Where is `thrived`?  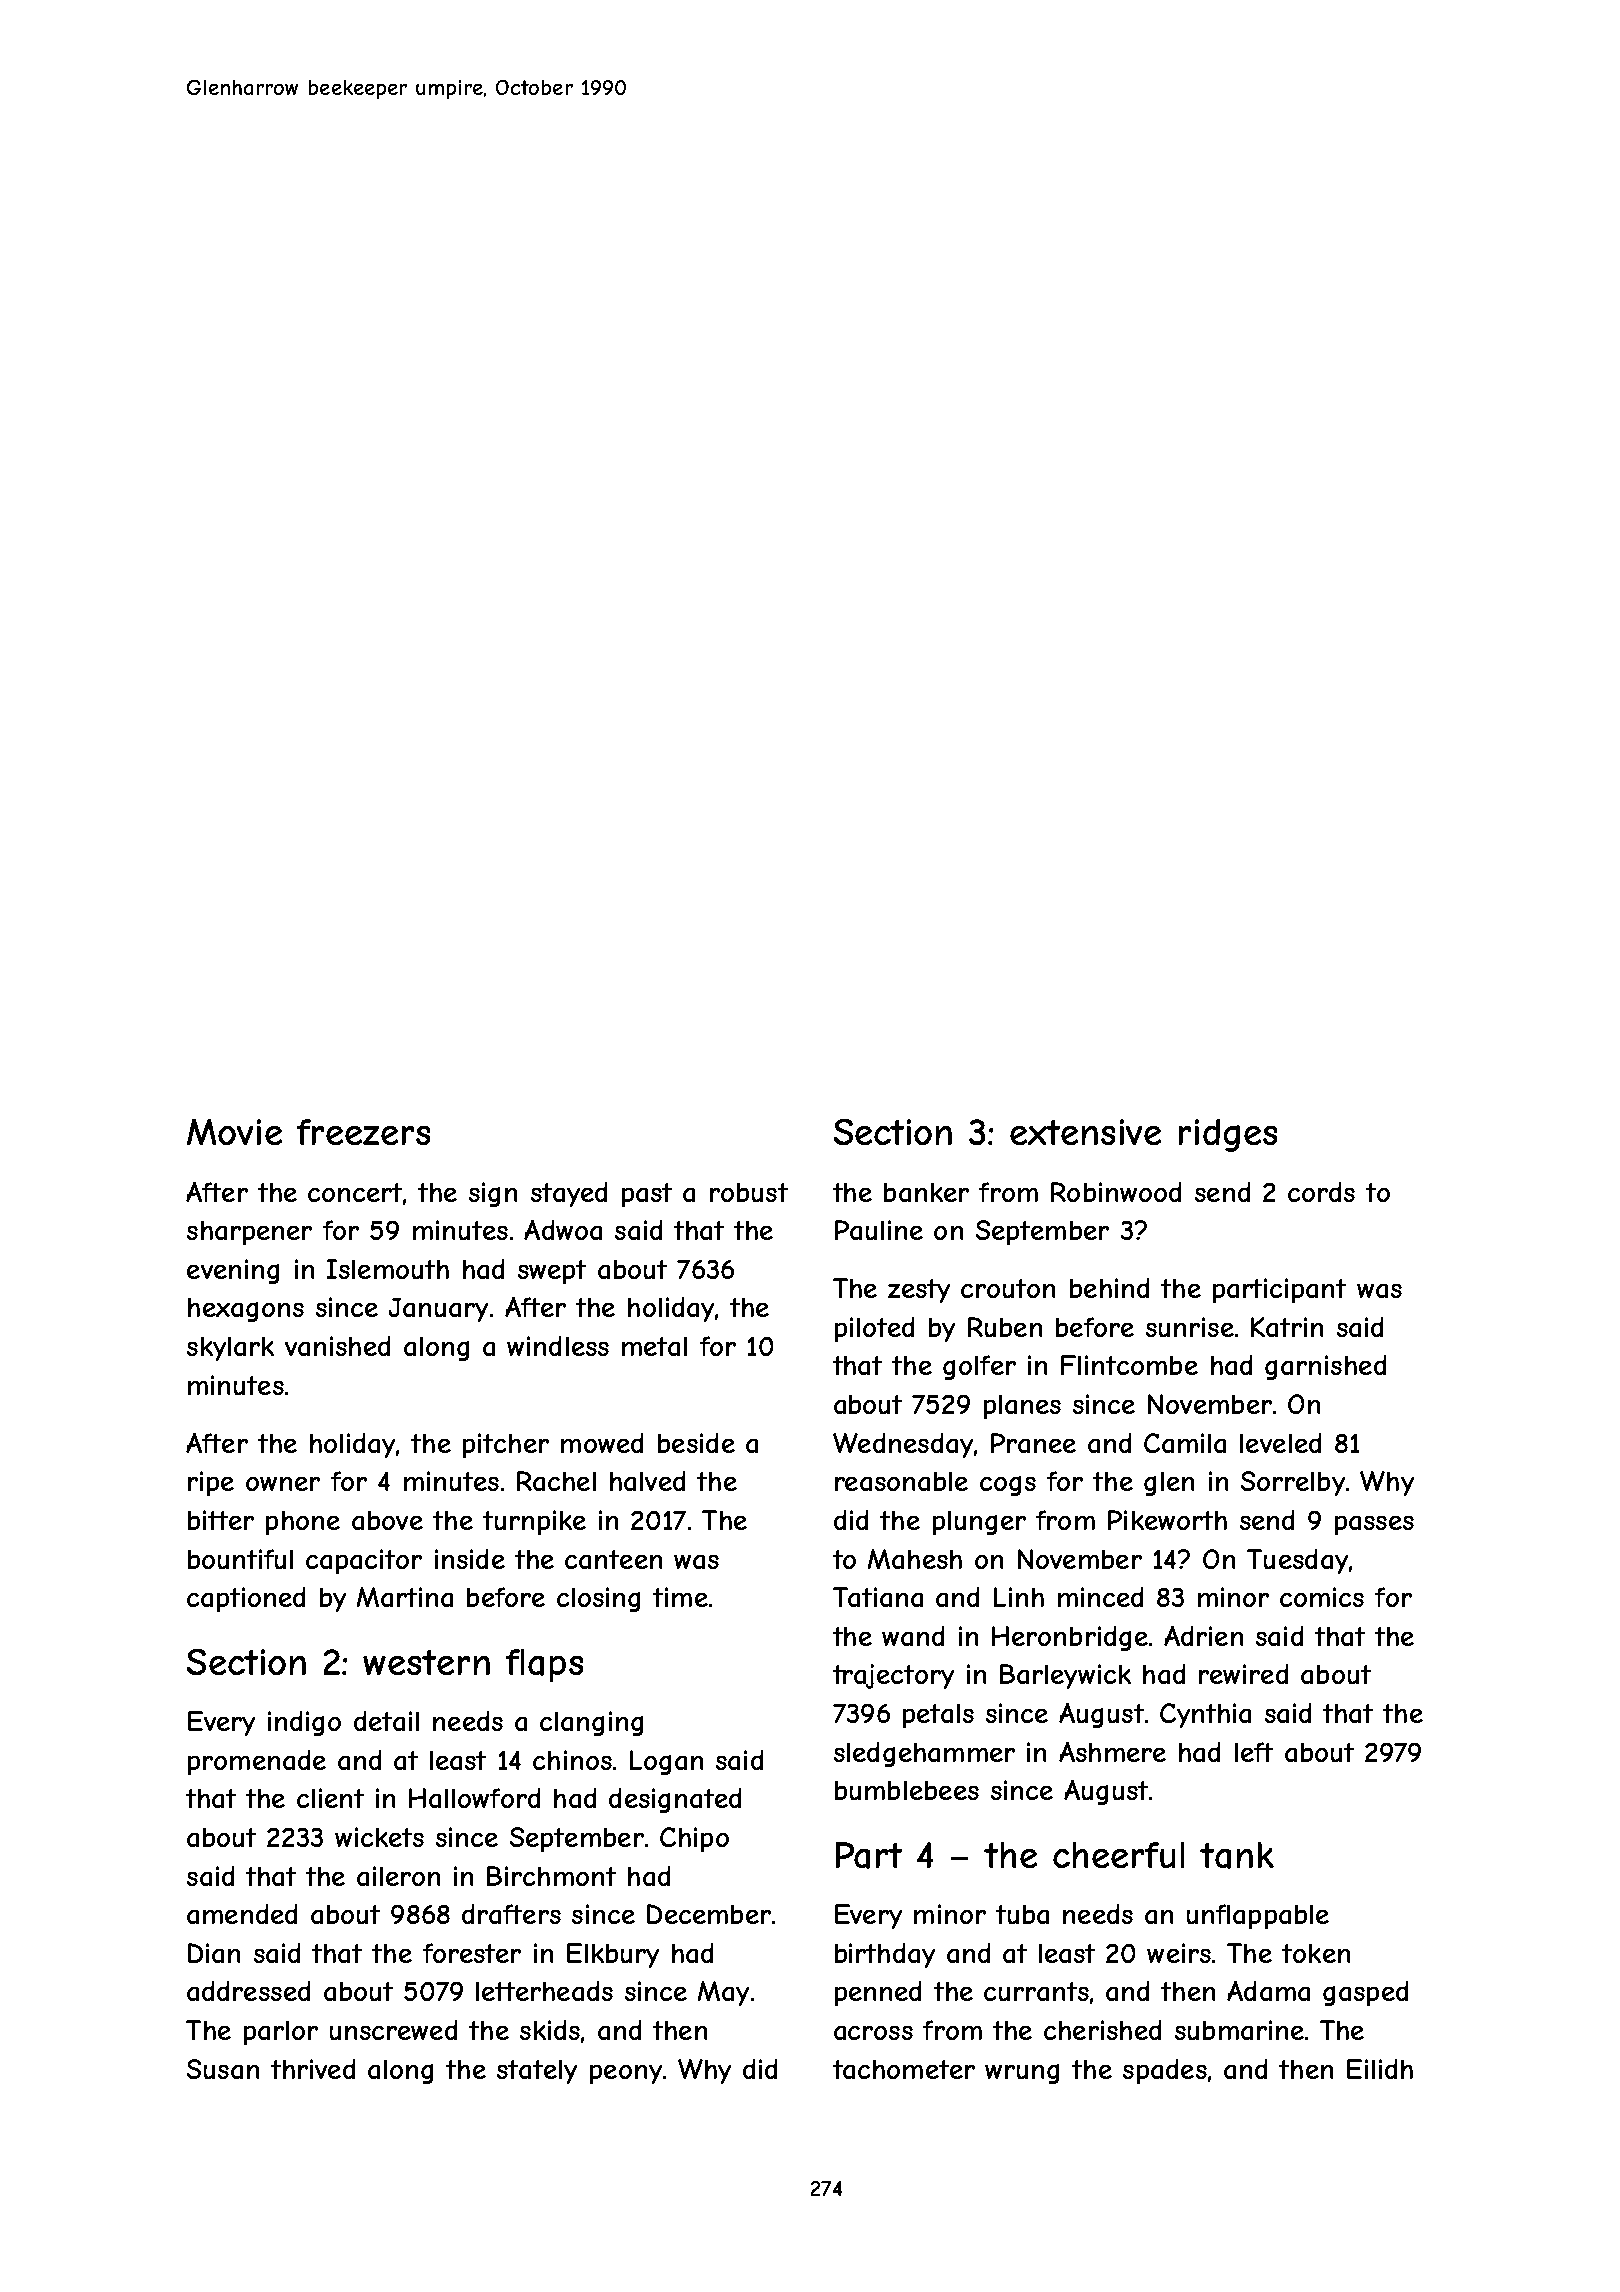
thrived is located at coordinates (313, 2069).
